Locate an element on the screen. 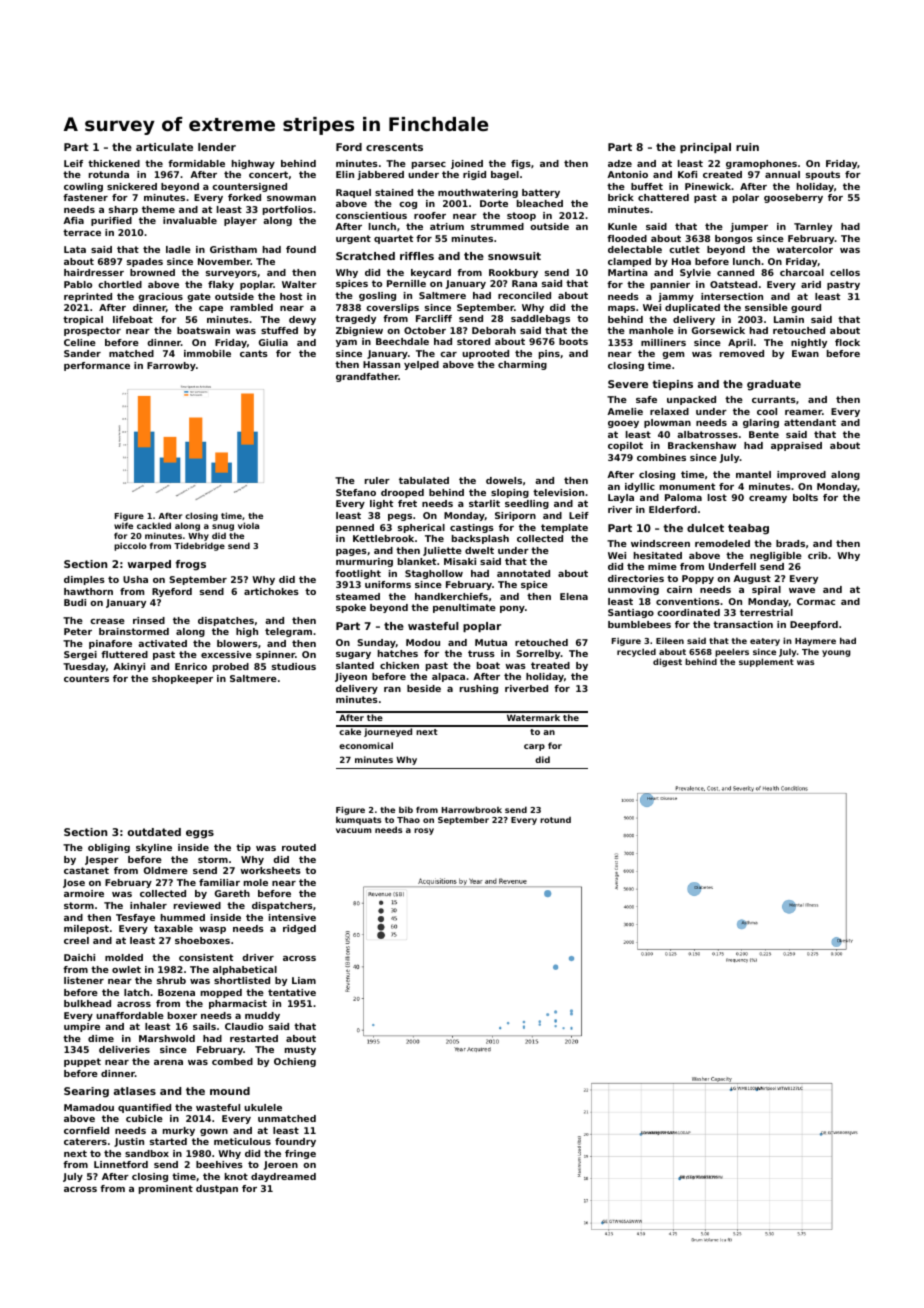  carp is located at coordinates (534, 747).
